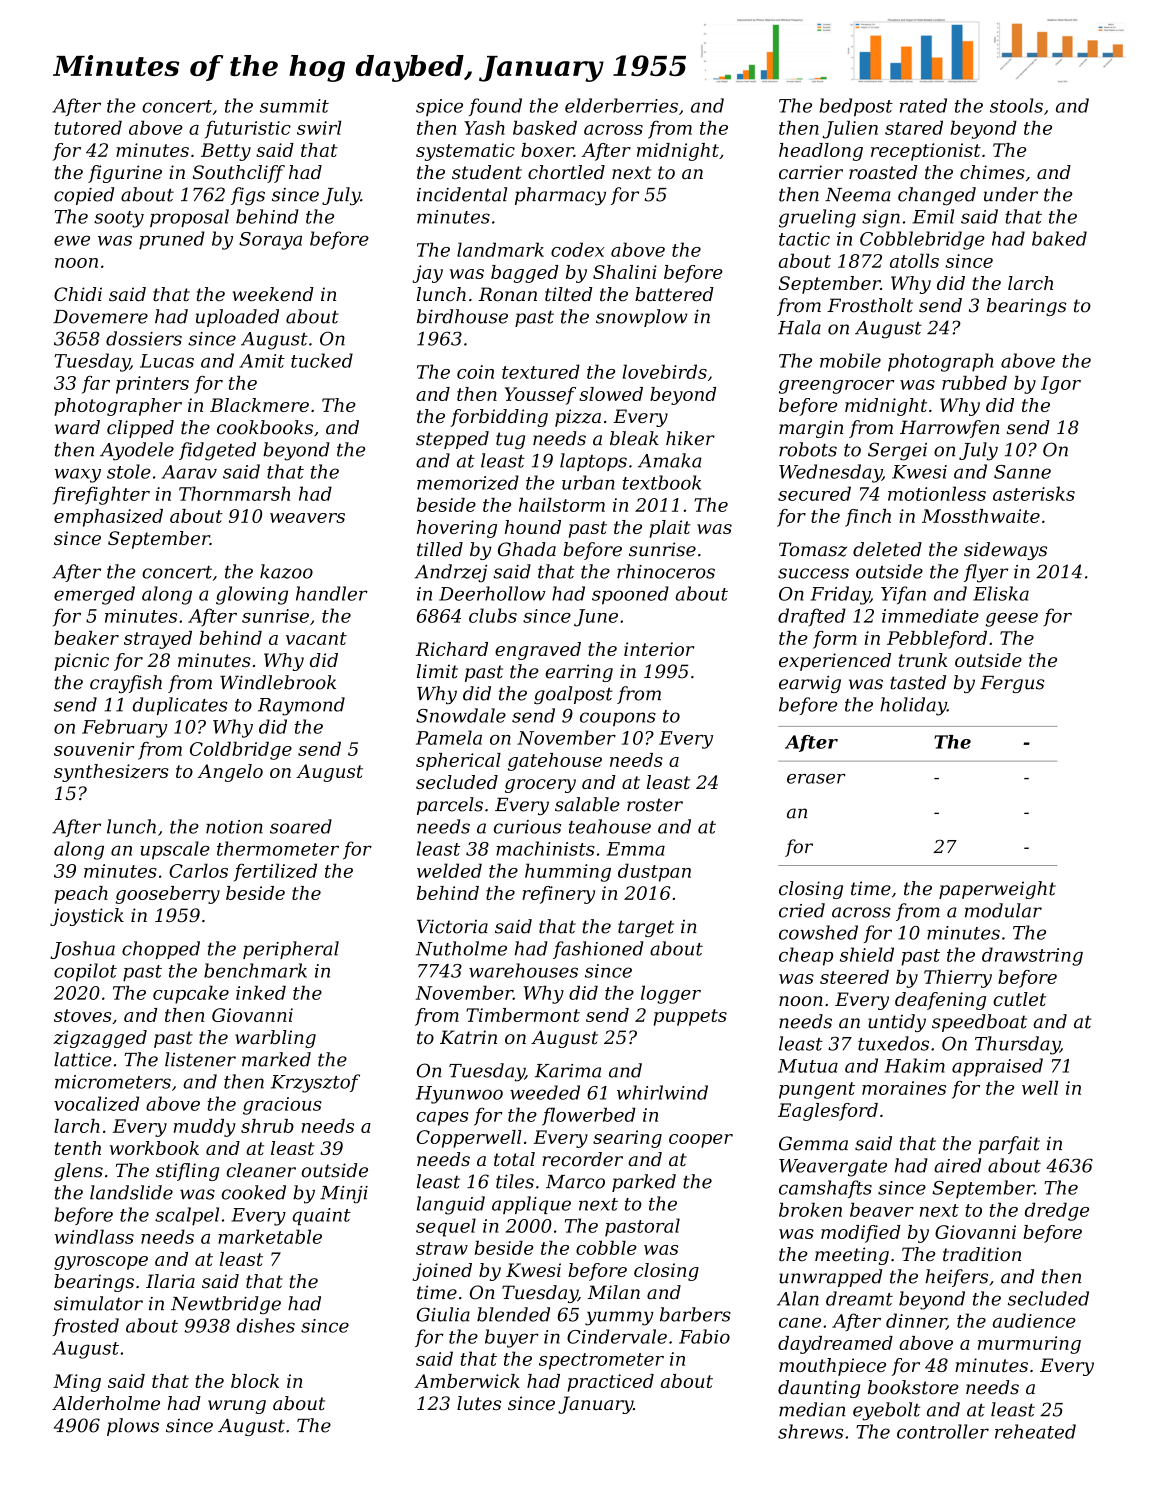  Describe the element at coordinates (294, 106) in the screenshot. I see `summit` at that location.
